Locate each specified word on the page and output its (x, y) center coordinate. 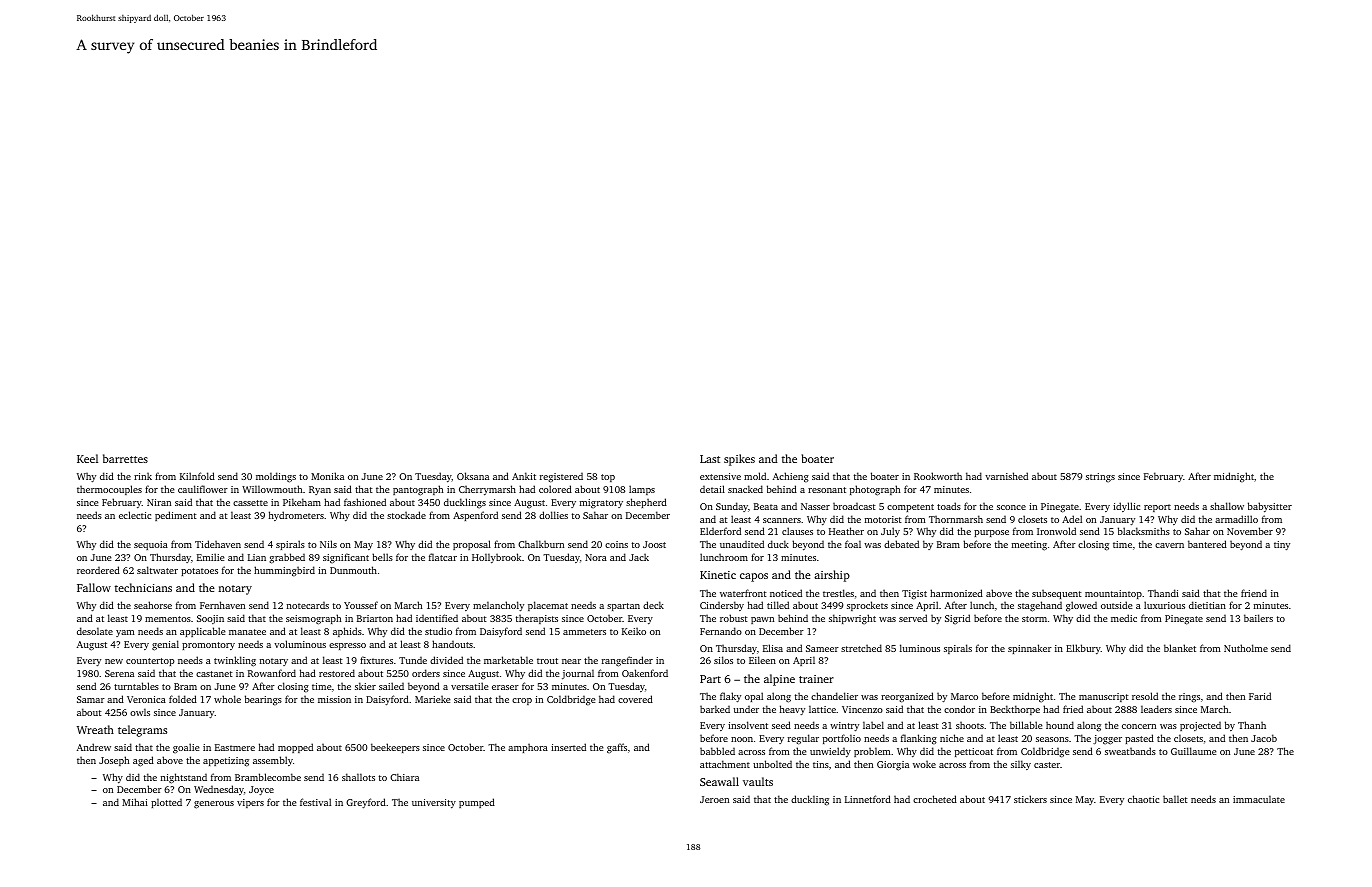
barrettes (125, 458)
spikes (739, 460)
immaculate (1259, 799)
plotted (166, 803)
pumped (477, 803)
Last (710, 459)
